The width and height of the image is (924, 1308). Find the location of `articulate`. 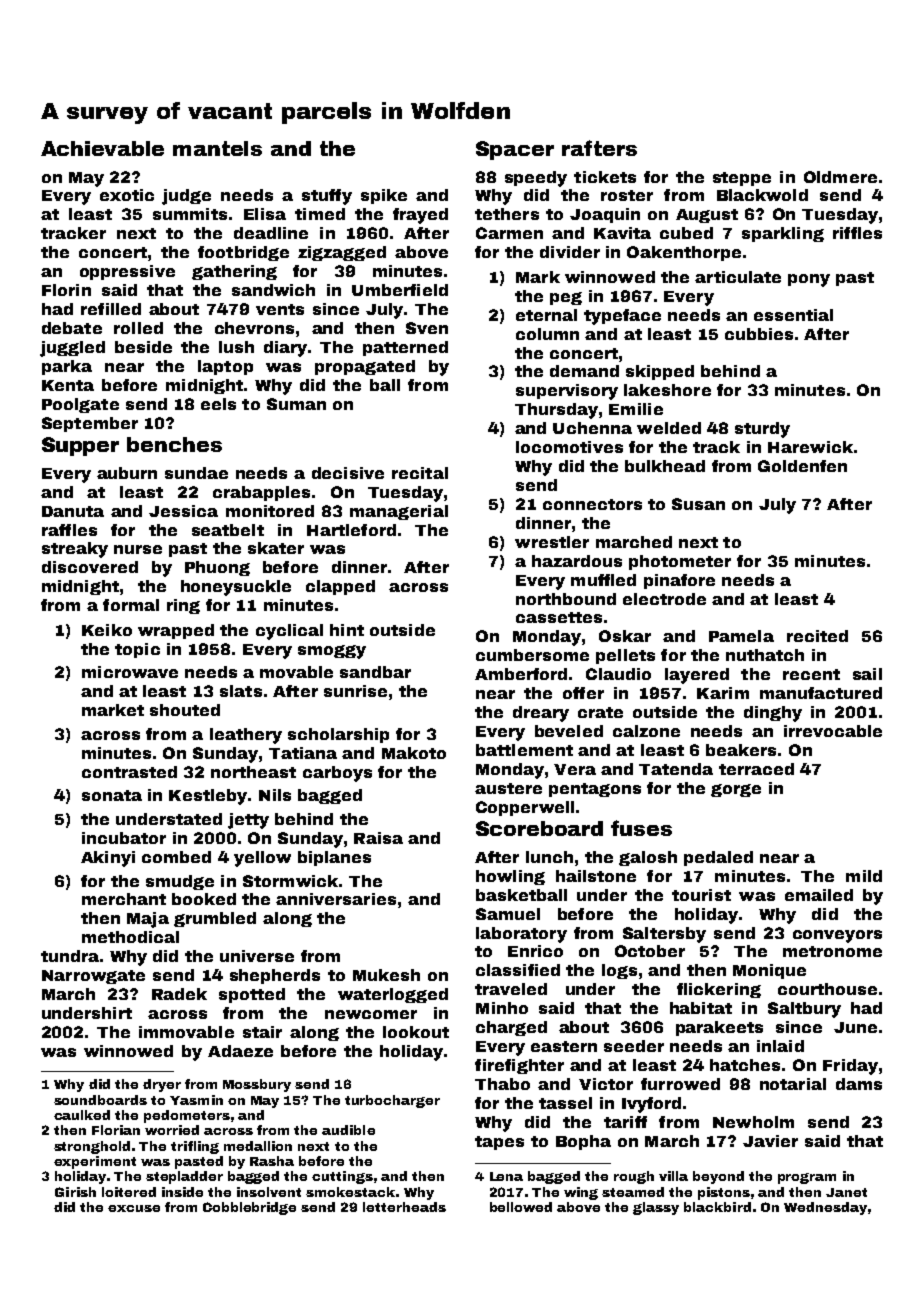

articulate is located at coordinates (738, 277).
